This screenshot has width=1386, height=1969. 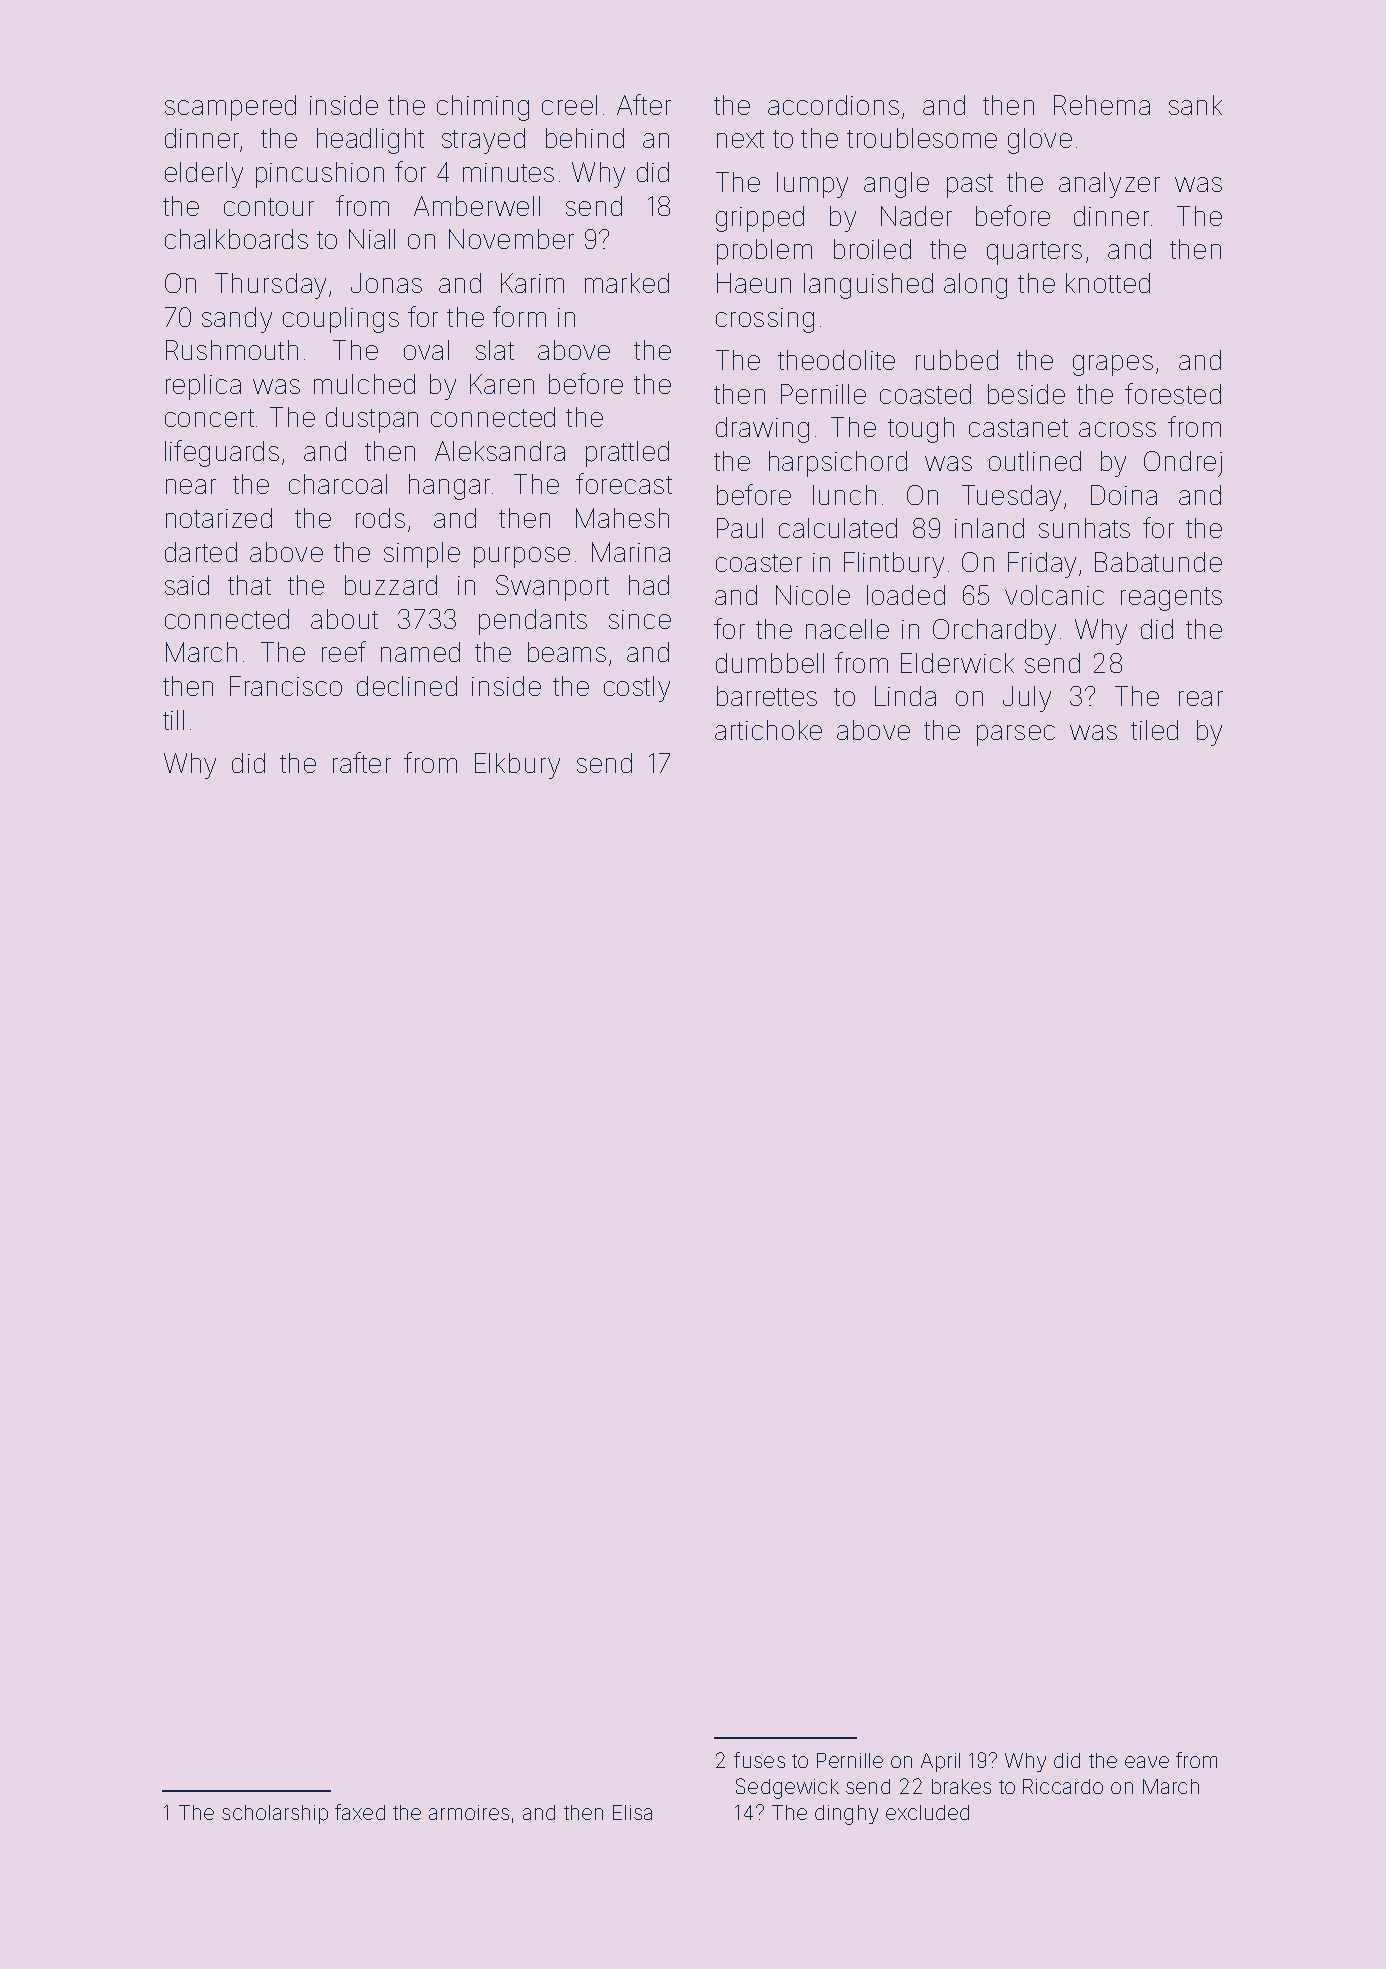 What do you see at coordinates (759, 1760) in the screenshot?
I see `fuses` at bounding box center [759, 1760].
